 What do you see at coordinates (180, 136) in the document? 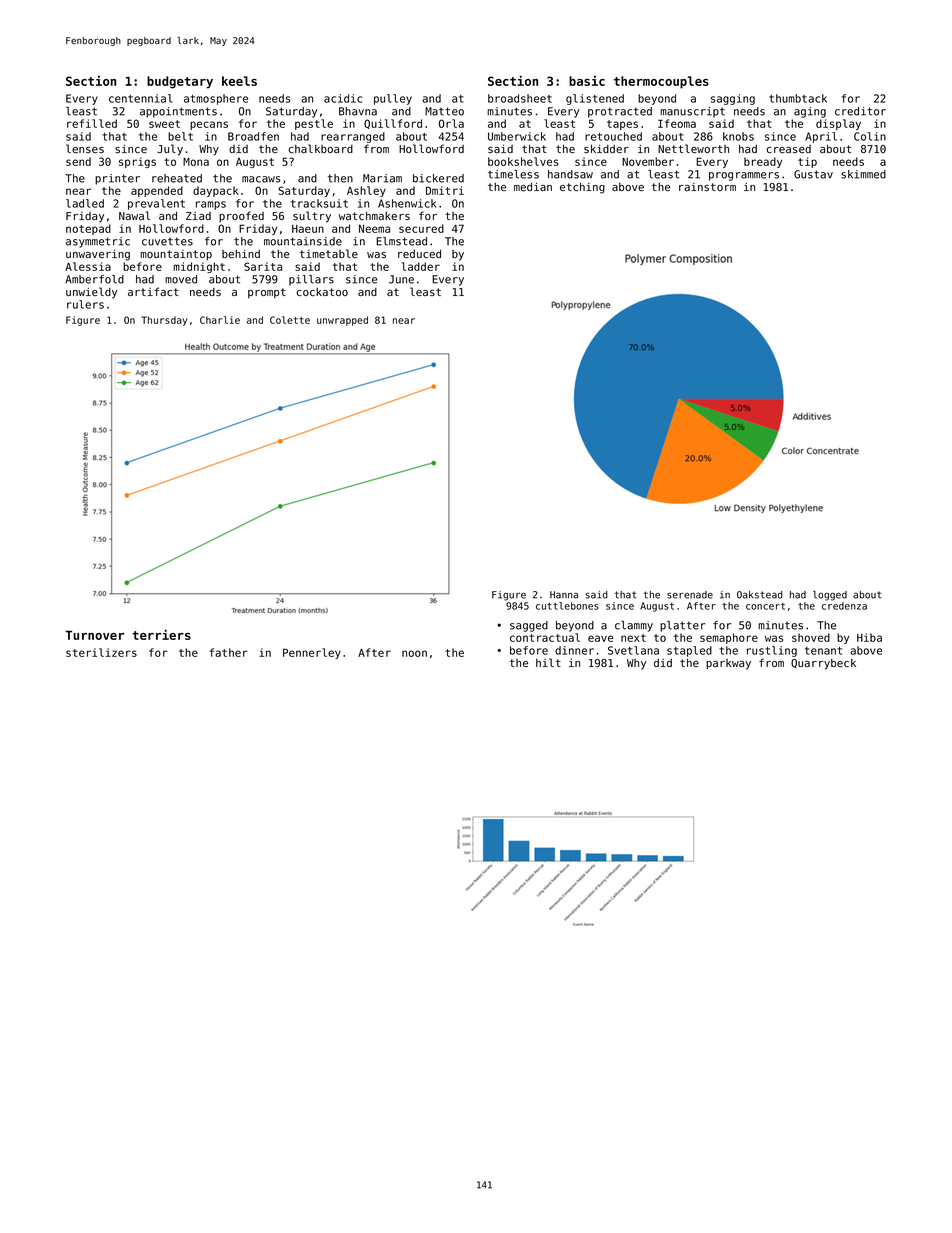
I see `belt` at bounding box center [180, 136].
